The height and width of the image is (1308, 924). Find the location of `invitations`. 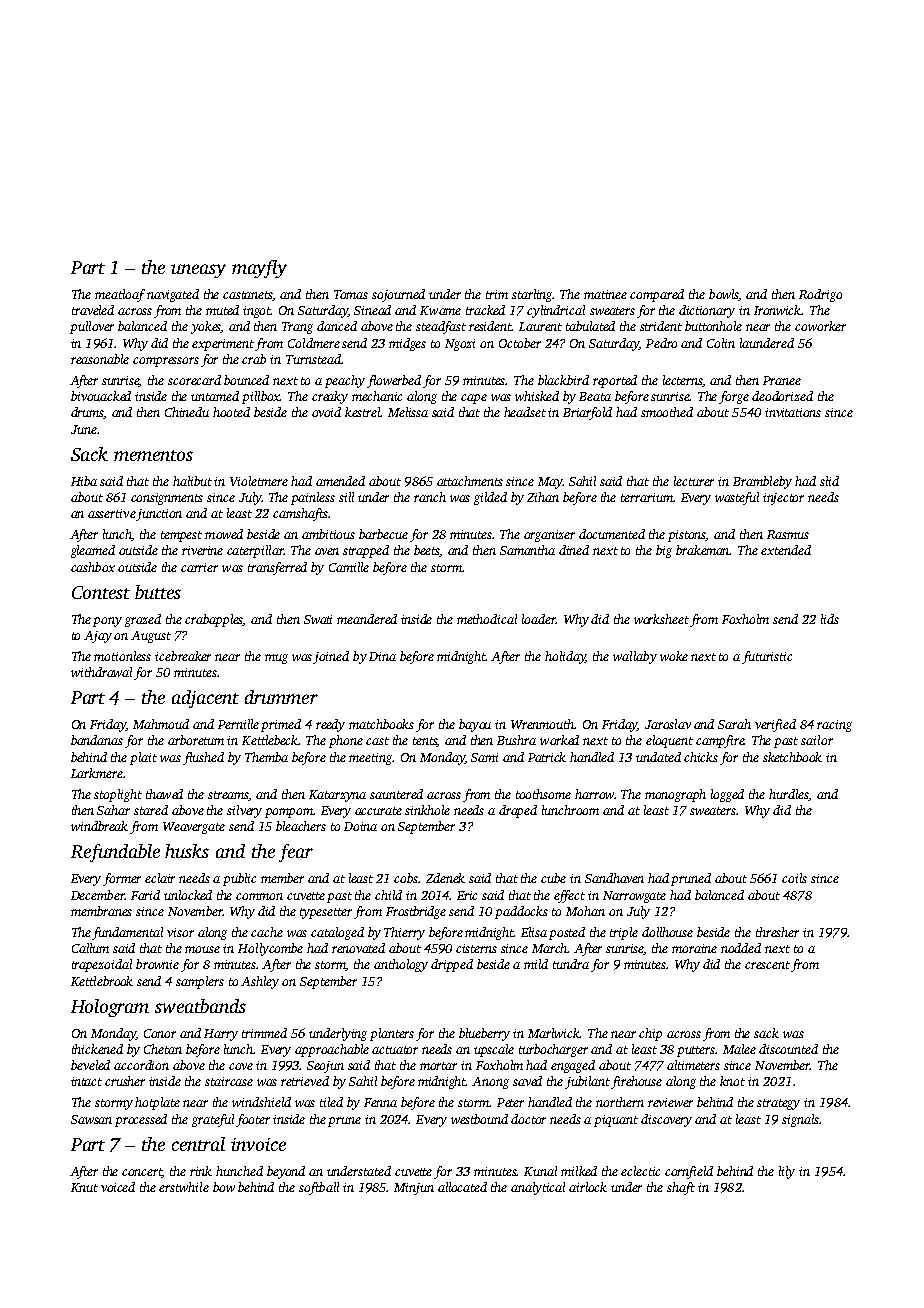

invitations is located at coordinates (793, 412).
